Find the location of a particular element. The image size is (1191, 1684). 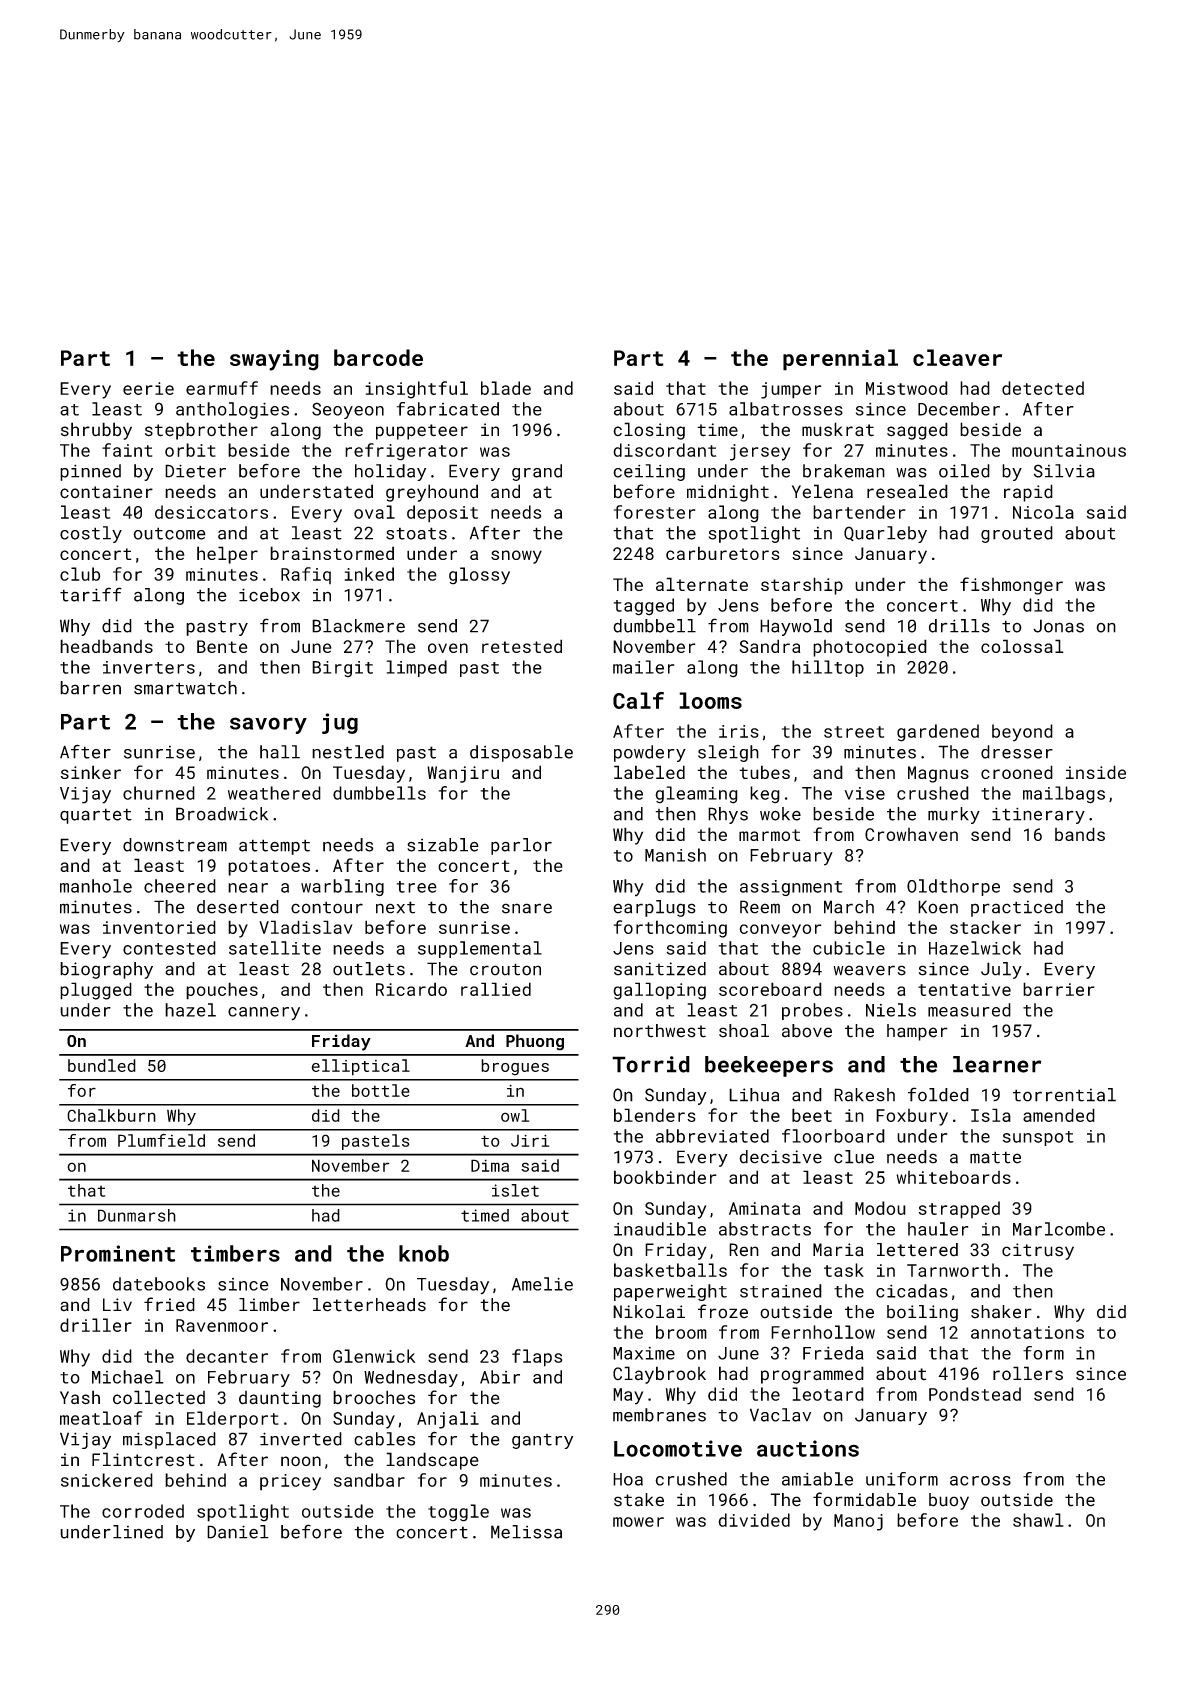

froze is located at coordinates (723, 1311).
